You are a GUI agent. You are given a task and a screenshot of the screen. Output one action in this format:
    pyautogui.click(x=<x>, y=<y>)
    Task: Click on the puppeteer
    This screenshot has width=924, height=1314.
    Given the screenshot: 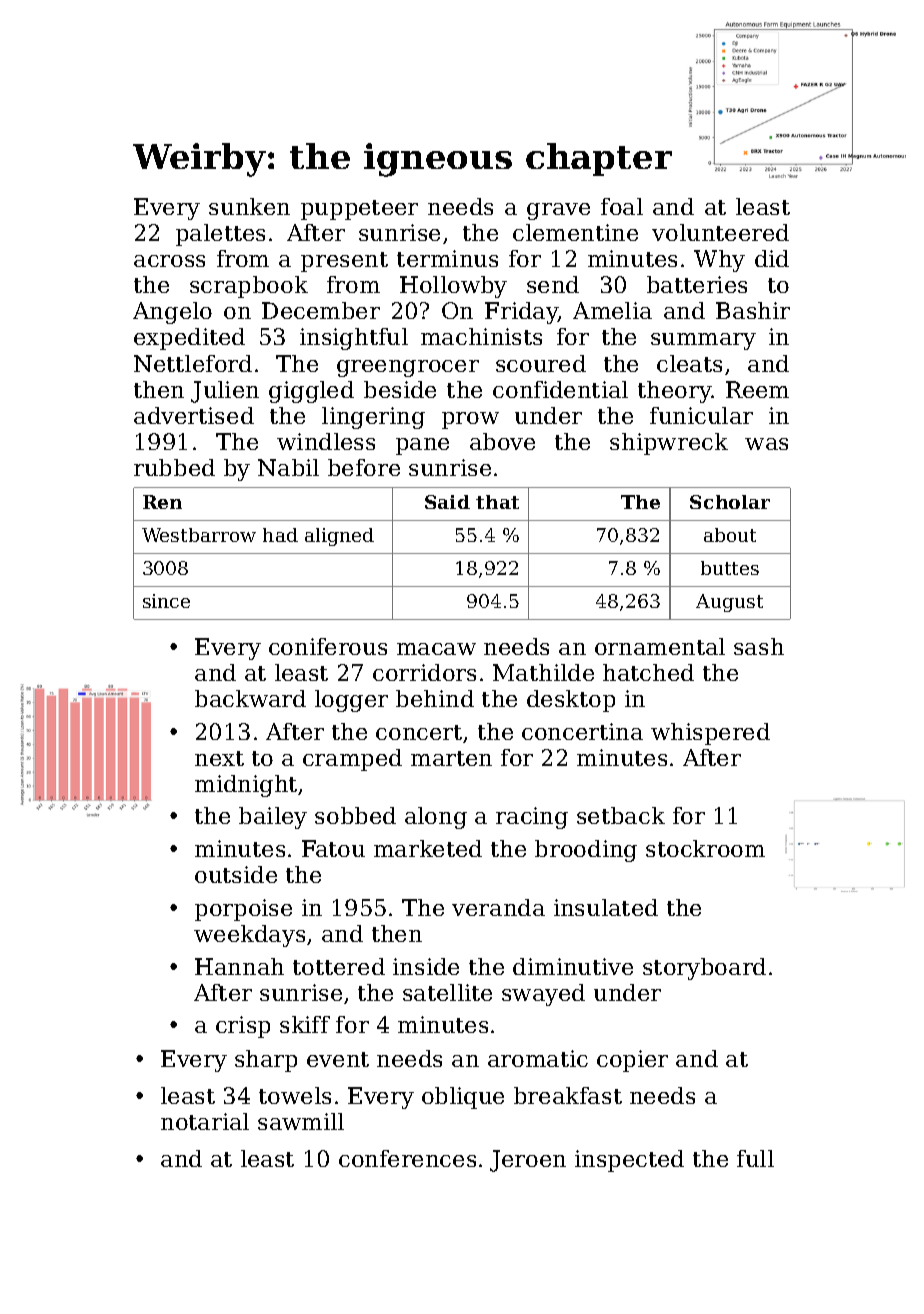 What is the action you would take?
    pyautogui.click(x=359, y=210)
